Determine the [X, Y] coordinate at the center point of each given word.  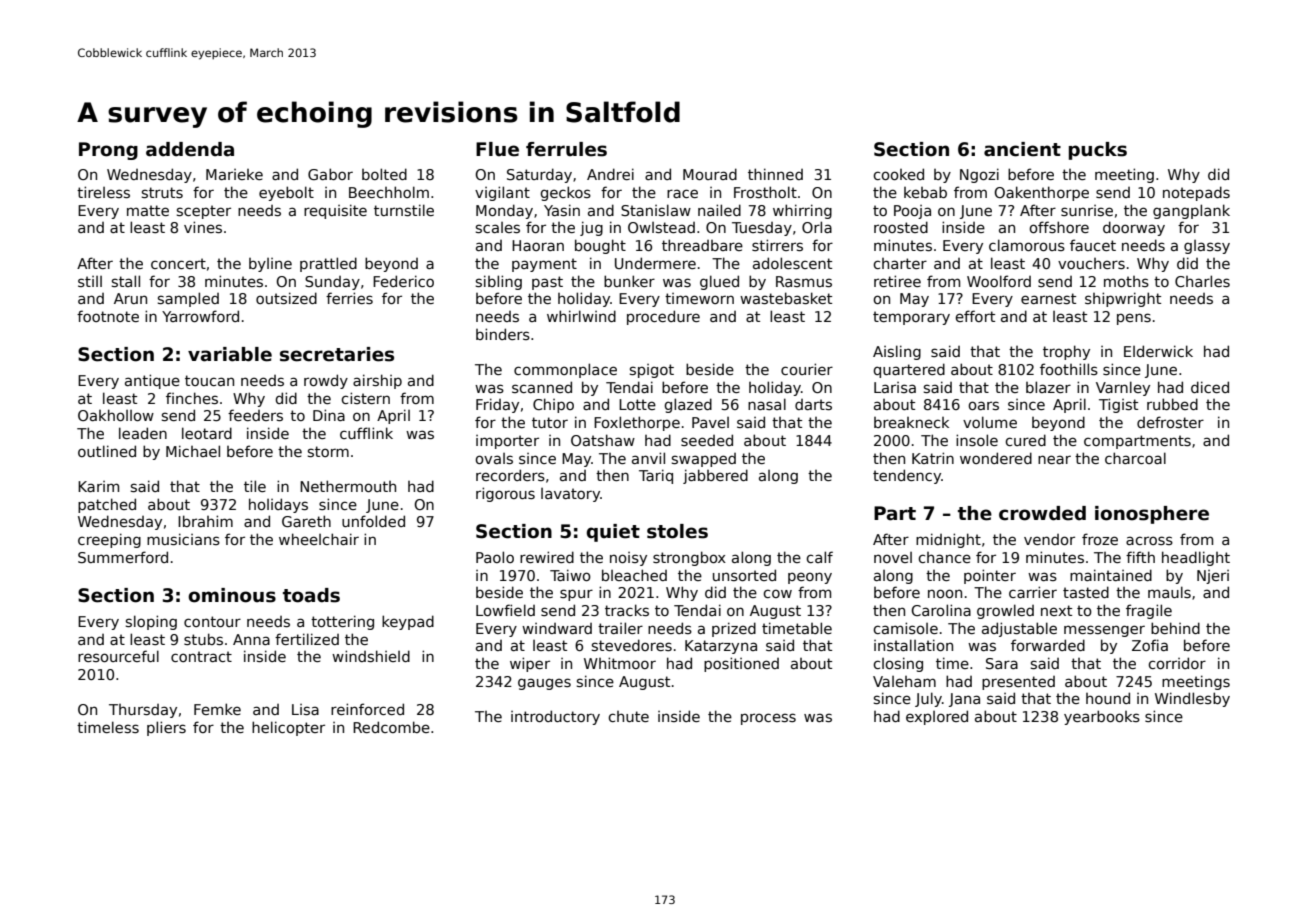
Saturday [539, 175]
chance [944, 557]
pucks [1098, 151]
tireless [103, 192]
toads [311, 595]
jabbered [715, 476]
